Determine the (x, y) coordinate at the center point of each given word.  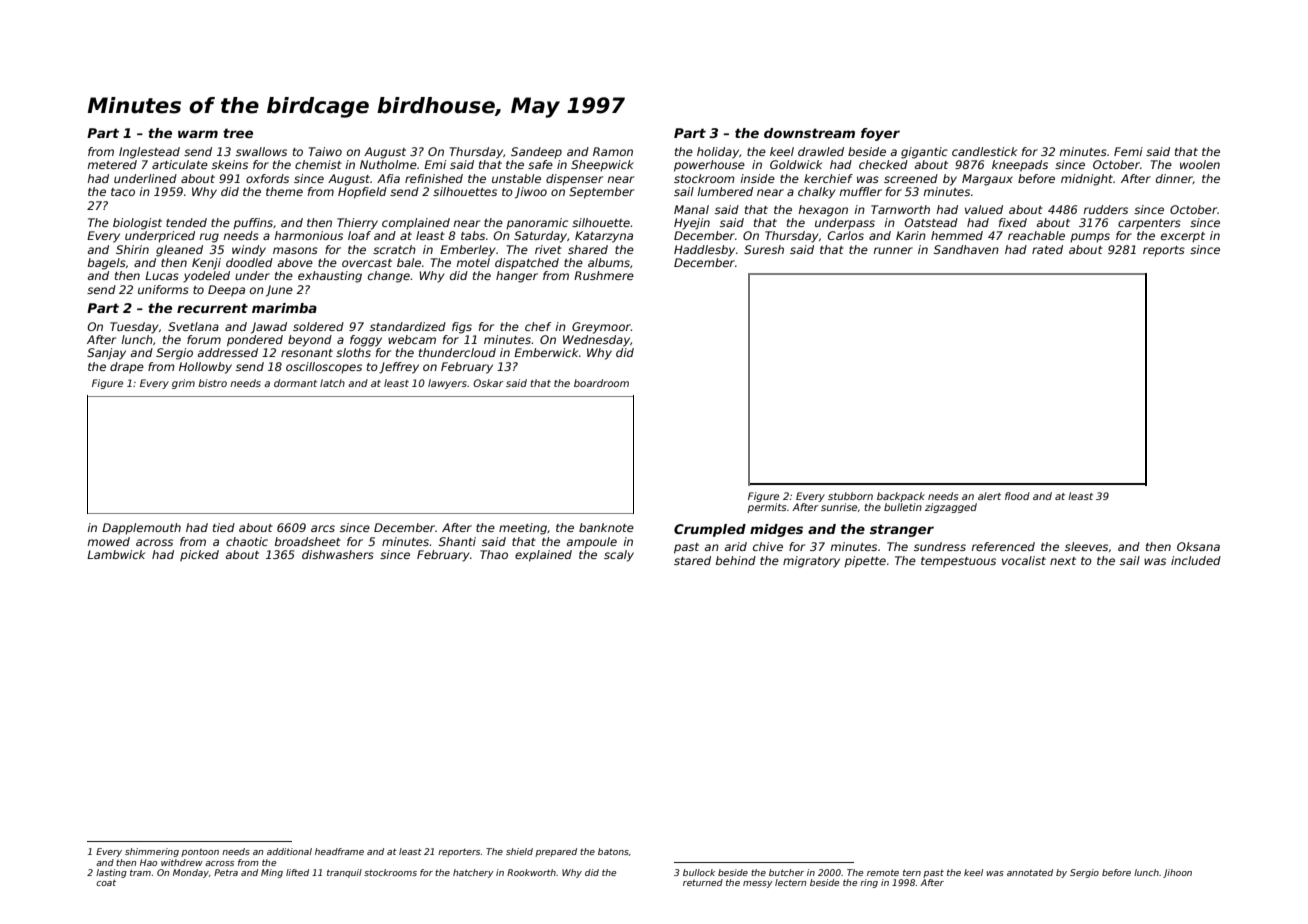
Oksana (1198, 546)
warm (198, 134)
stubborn (850, 496)
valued (984, 209)
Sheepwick (602, 166)
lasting (111, 873)
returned (703, 882)
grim (183, 384)
